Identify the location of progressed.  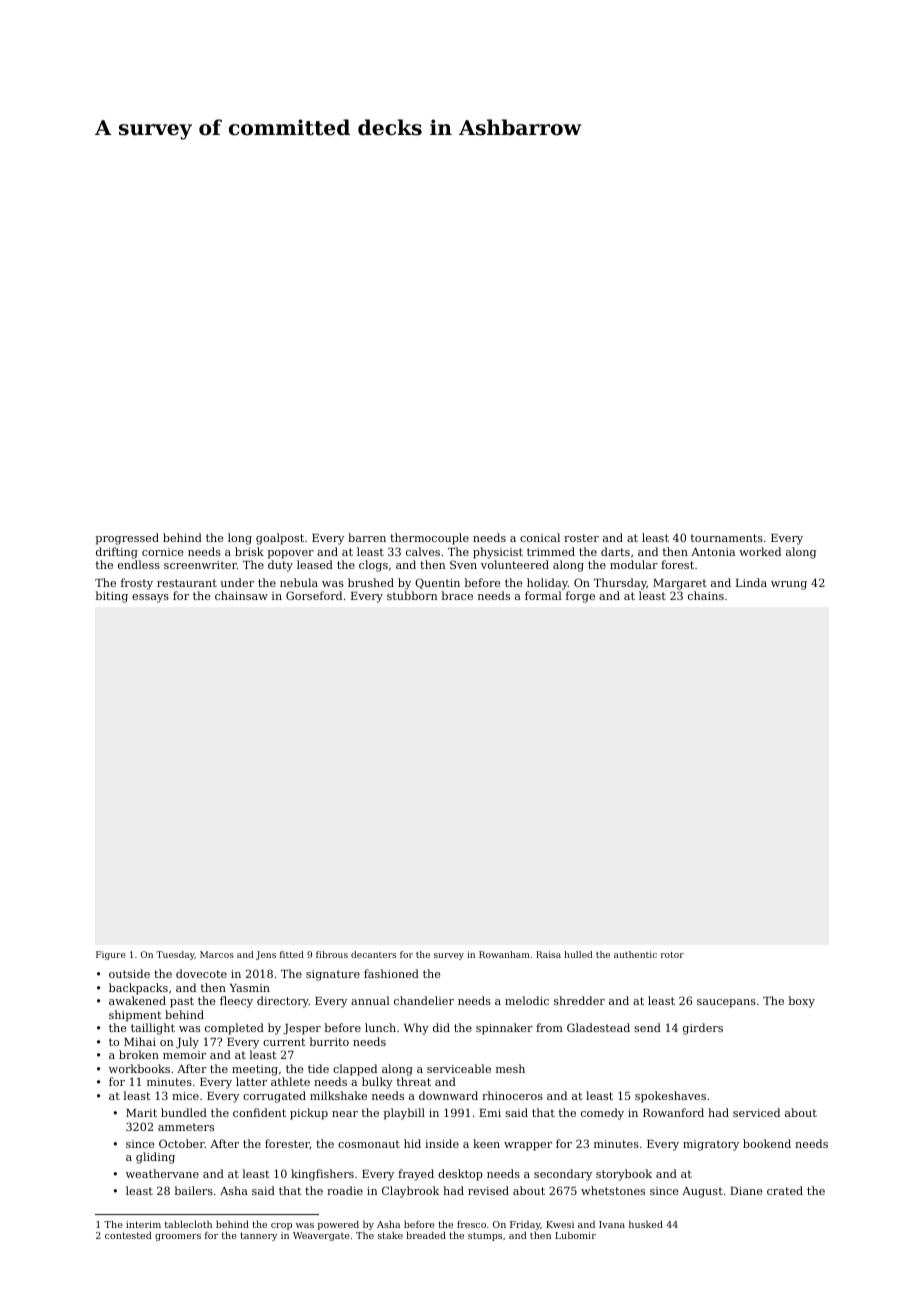
(127, 539).
